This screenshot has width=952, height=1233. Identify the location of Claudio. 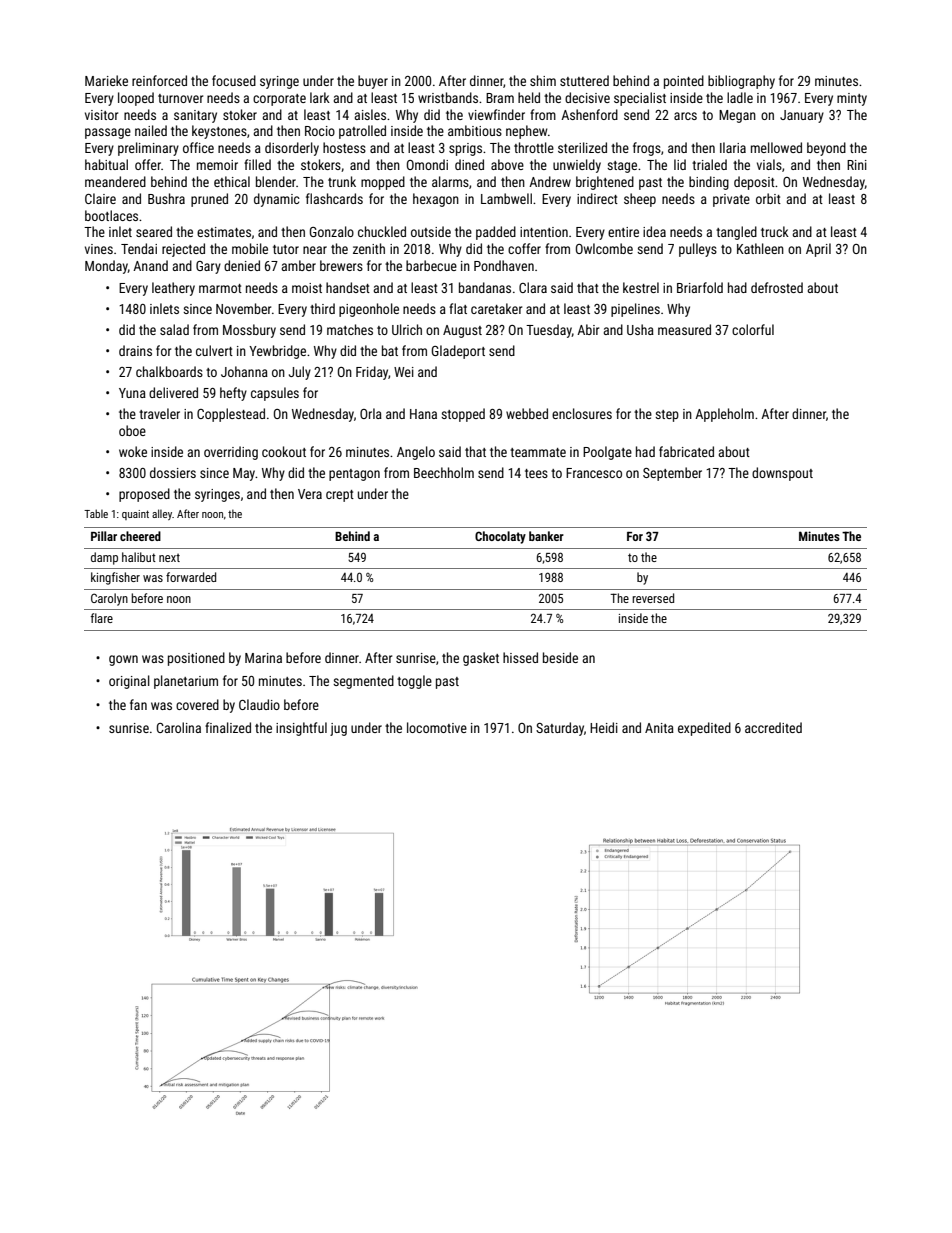
(259, 704).
